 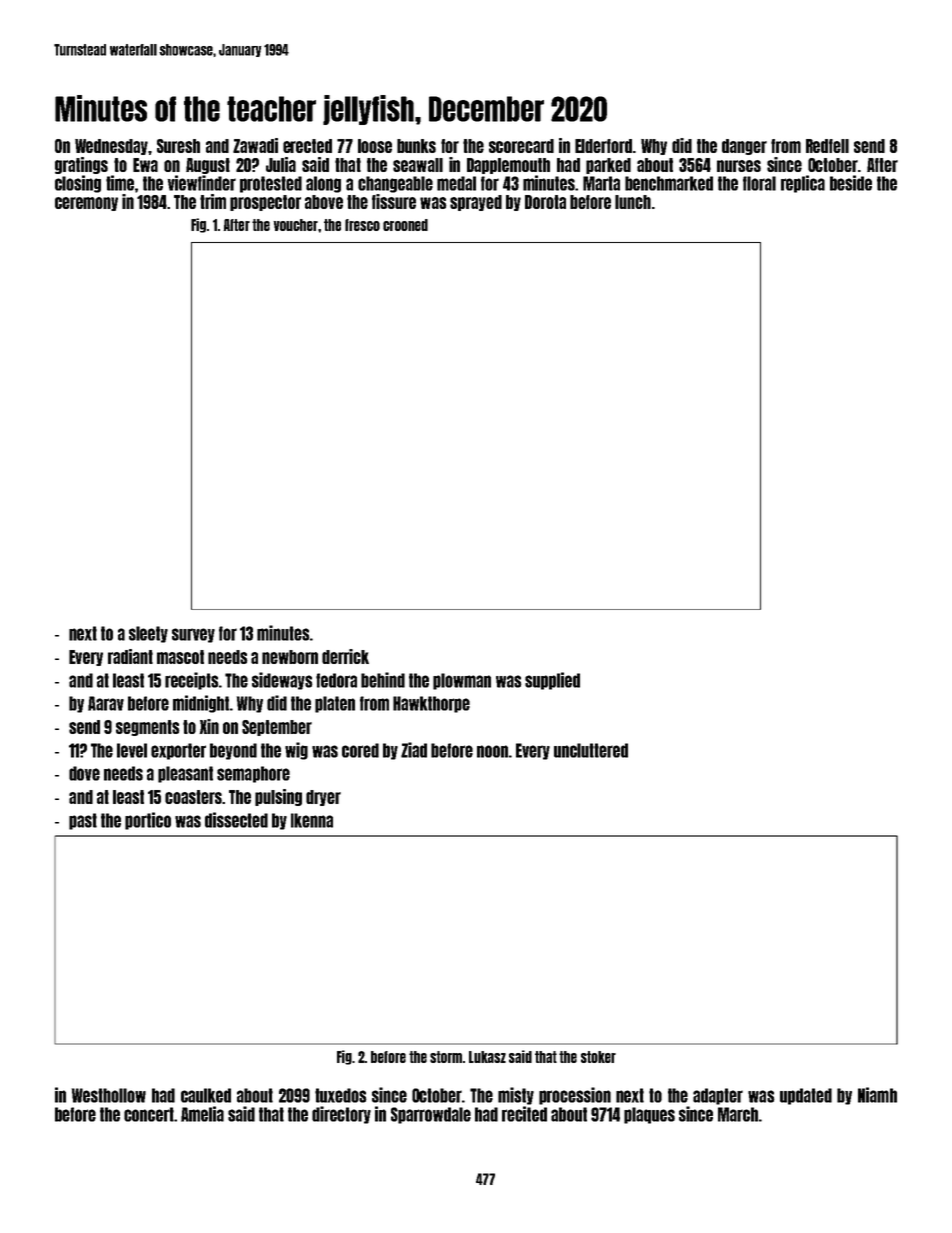 What do you see at coordinates (83, 821) in the image?
I see `past` at bounding box center [83, 821].
